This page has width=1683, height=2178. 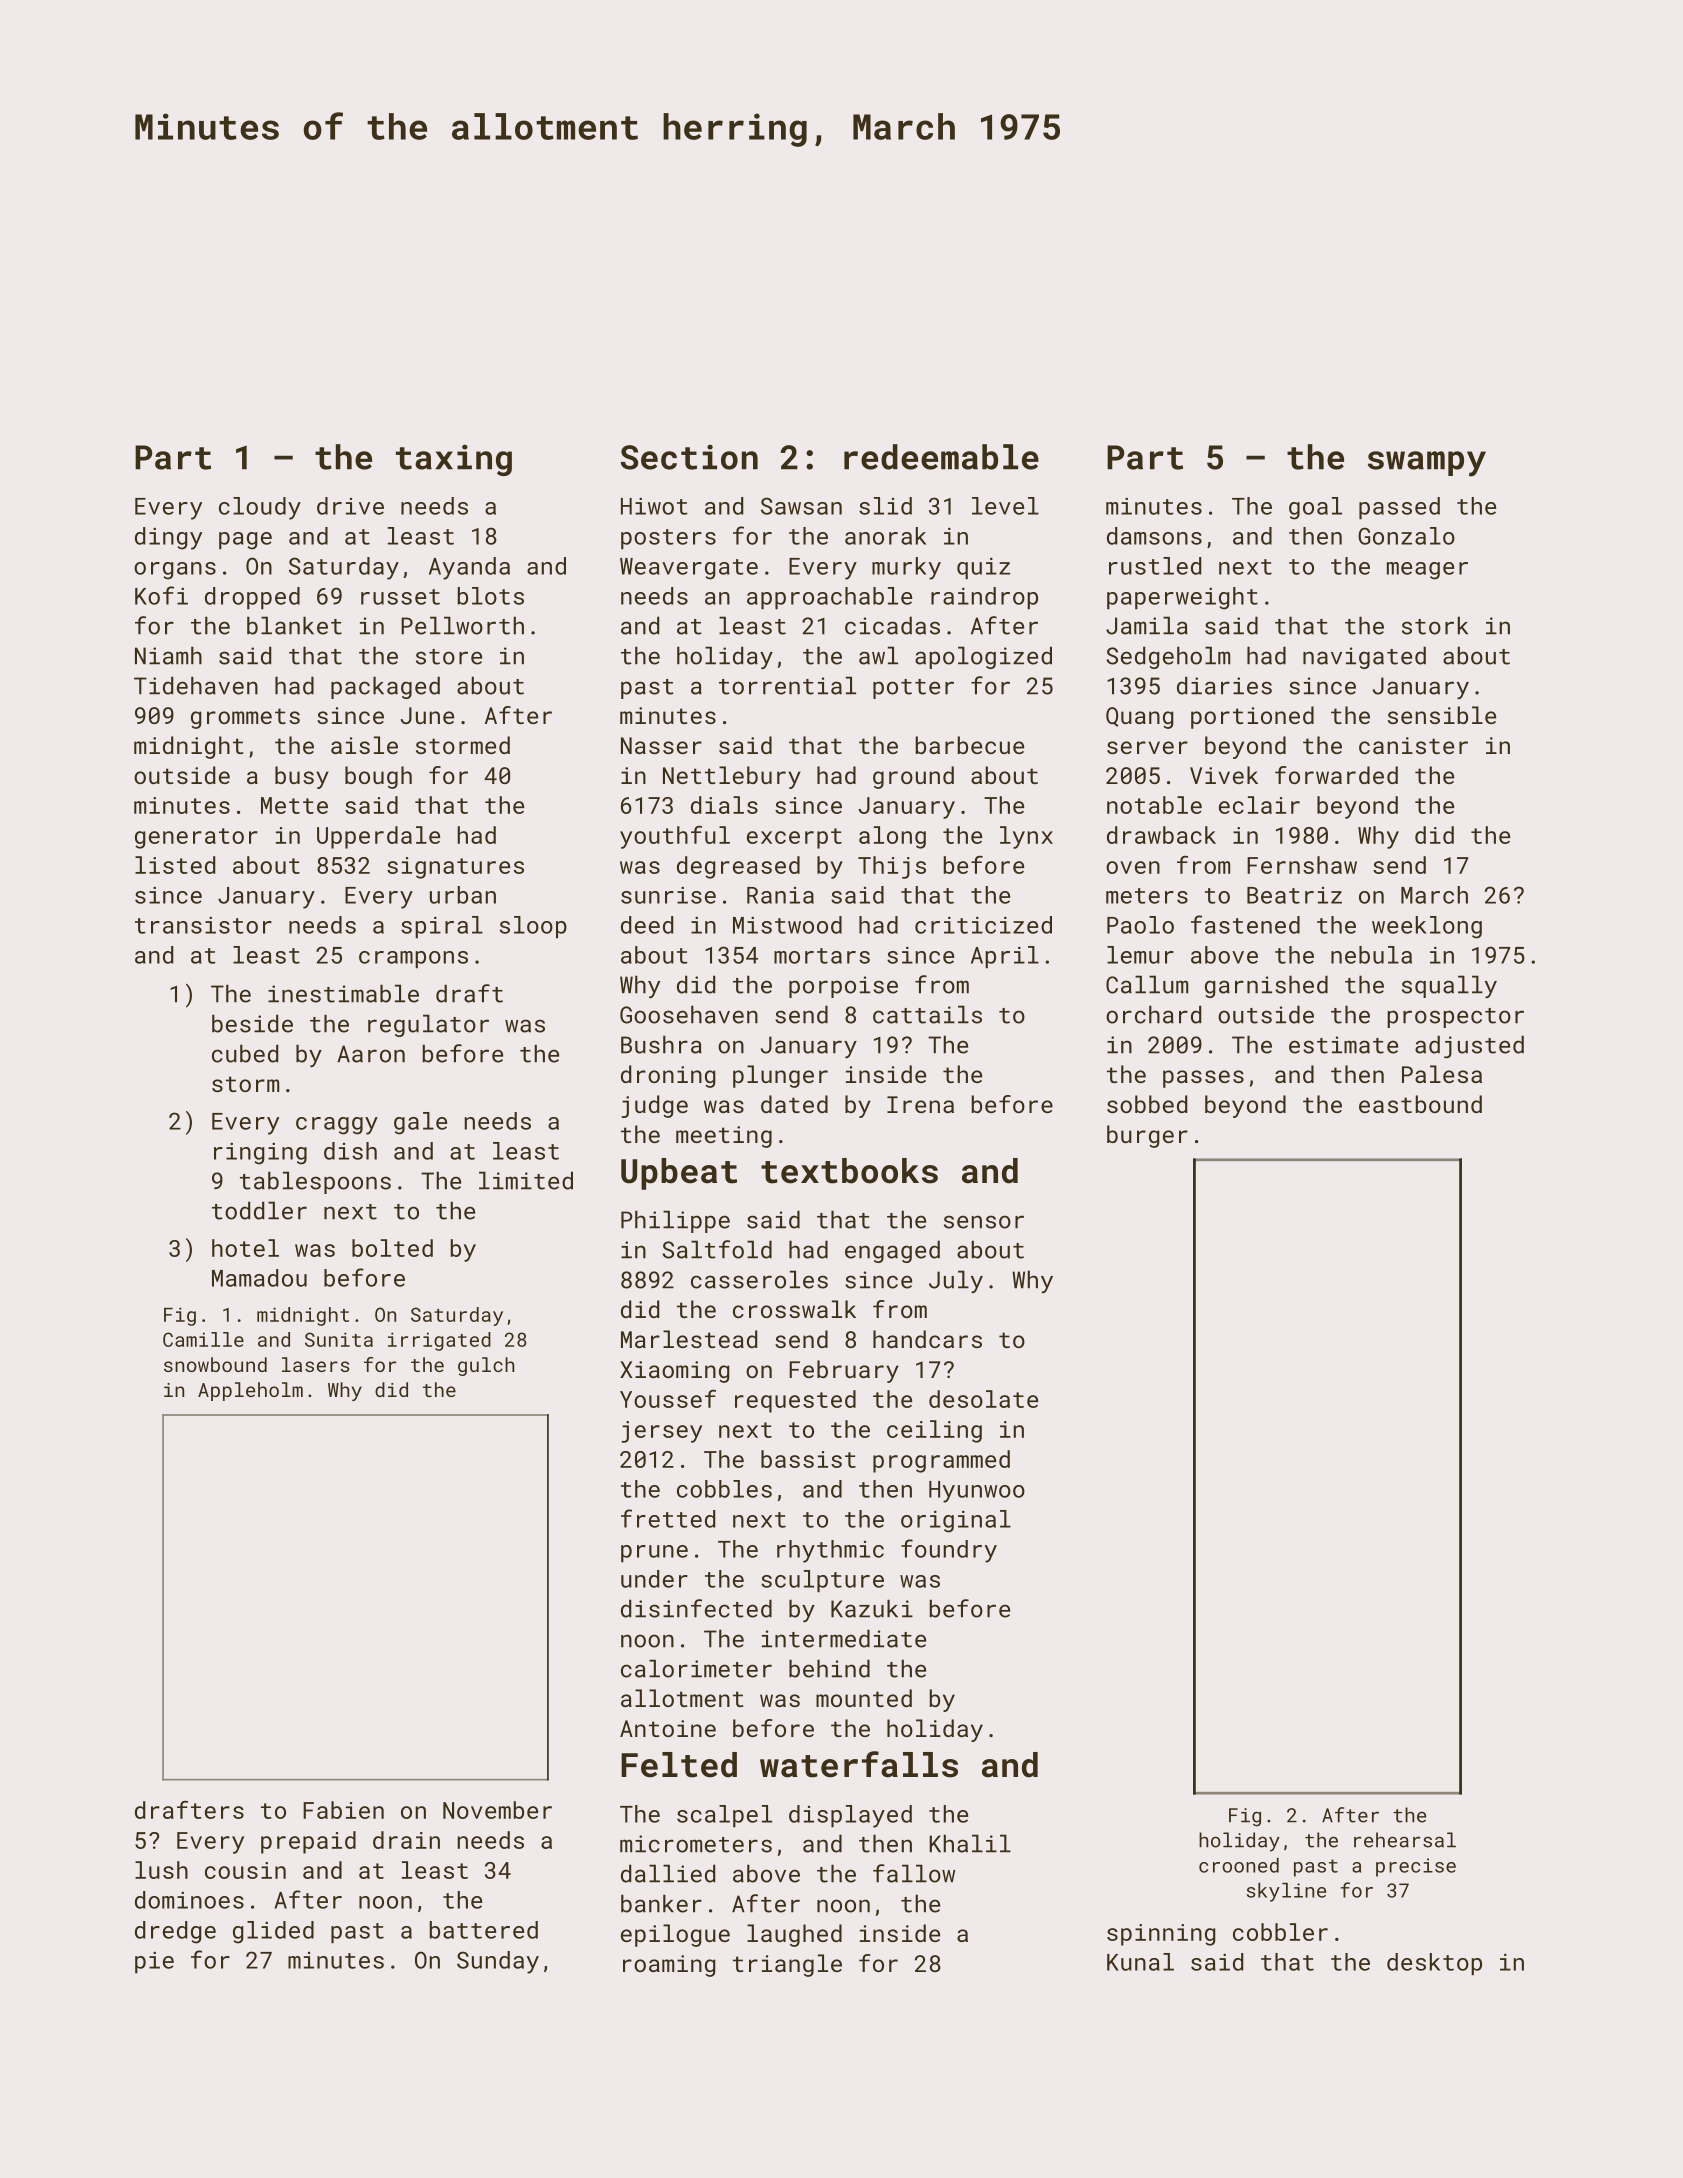 I want to click on Saltfold, so click(x=717, y=1249).
